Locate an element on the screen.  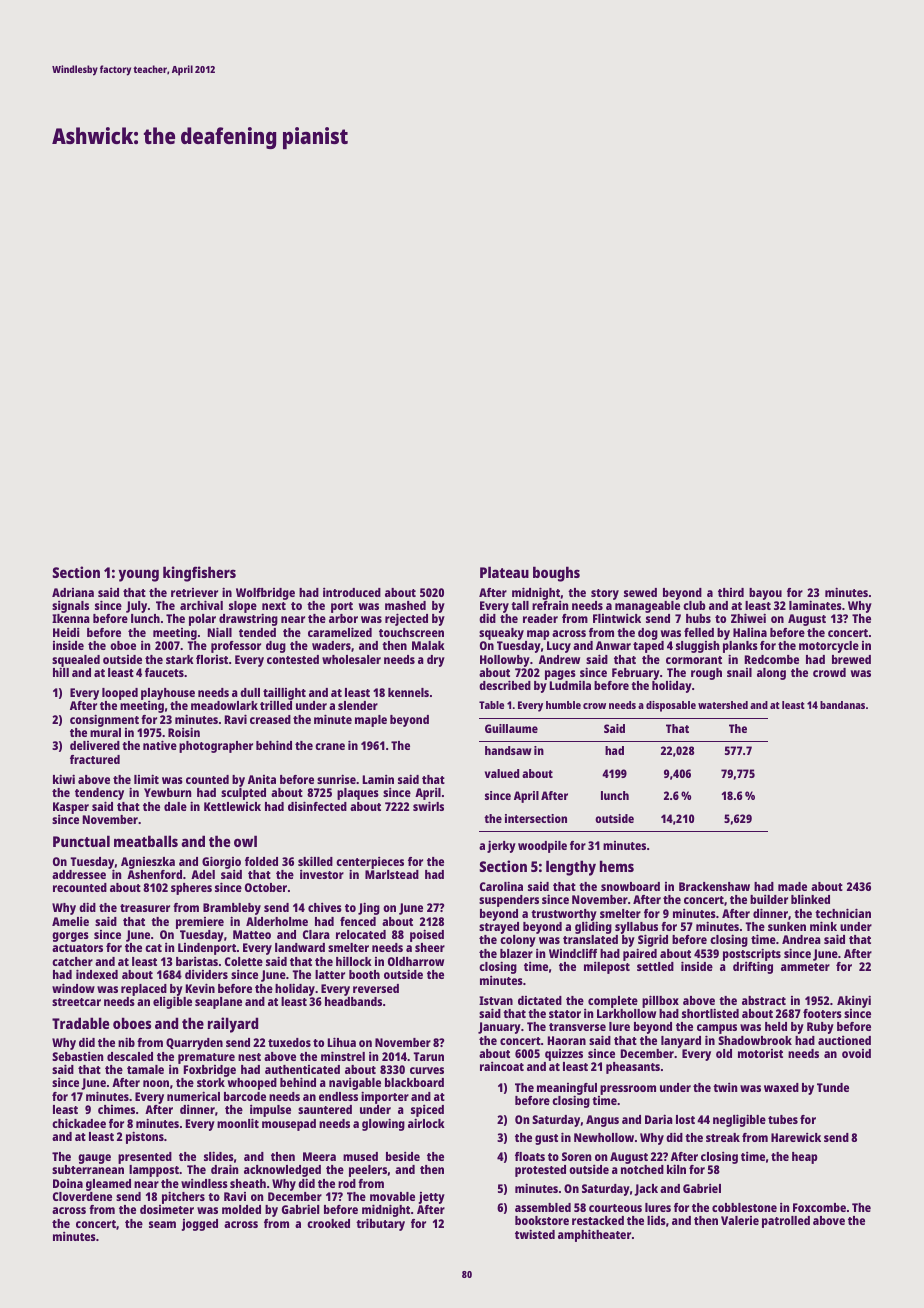
Brackenshaw is located at coordinates (714, 886).
